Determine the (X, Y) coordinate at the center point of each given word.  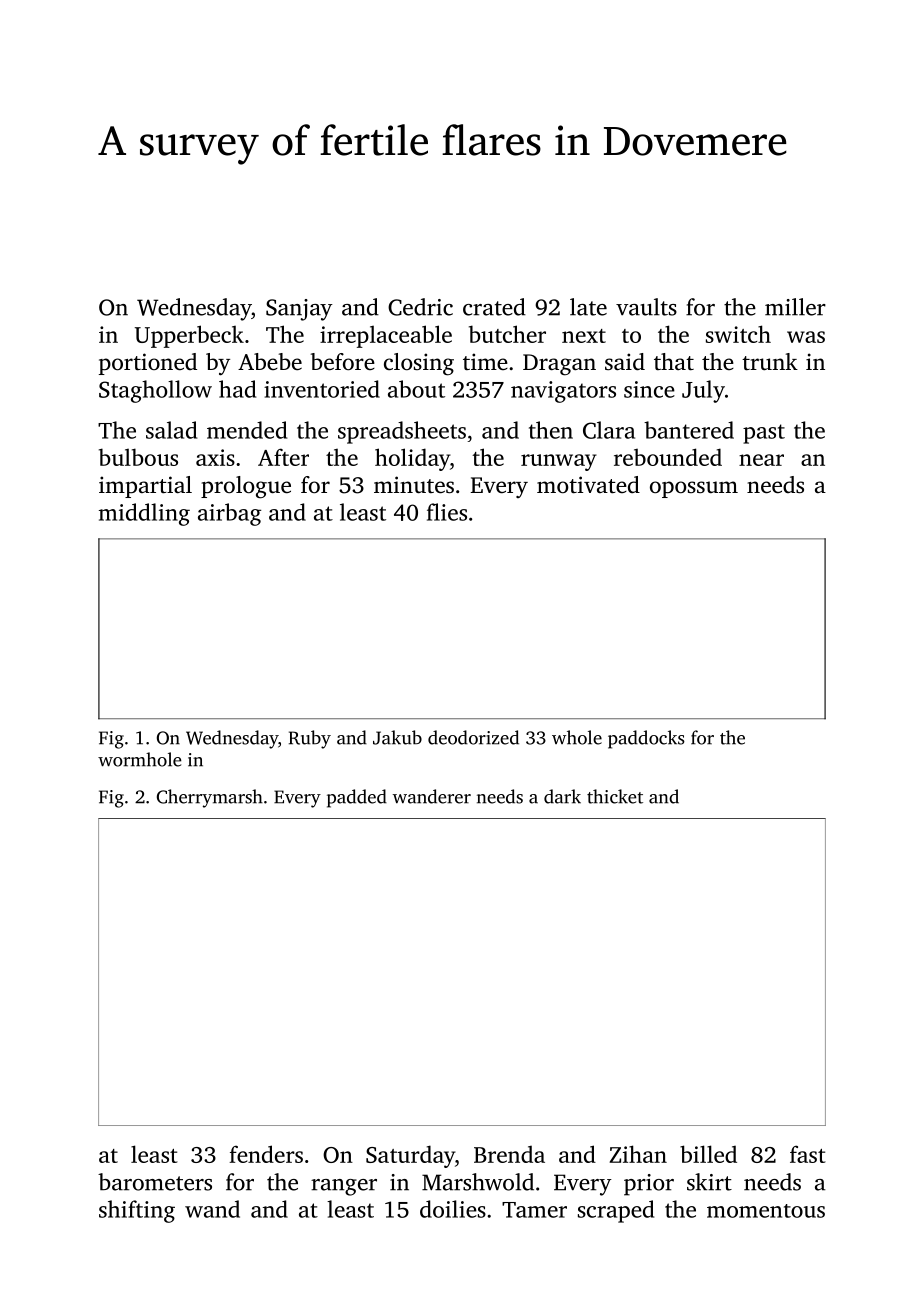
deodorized (473, 737)
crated (494, 307)
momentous (766, 1211)
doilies (453, 1209)
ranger (344, 1187)
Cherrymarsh (210, 798)
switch (738, 334)
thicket (615, 796)
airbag (229, 514)
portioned (148, 364)
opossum (694, 489)
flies (447, 512)
